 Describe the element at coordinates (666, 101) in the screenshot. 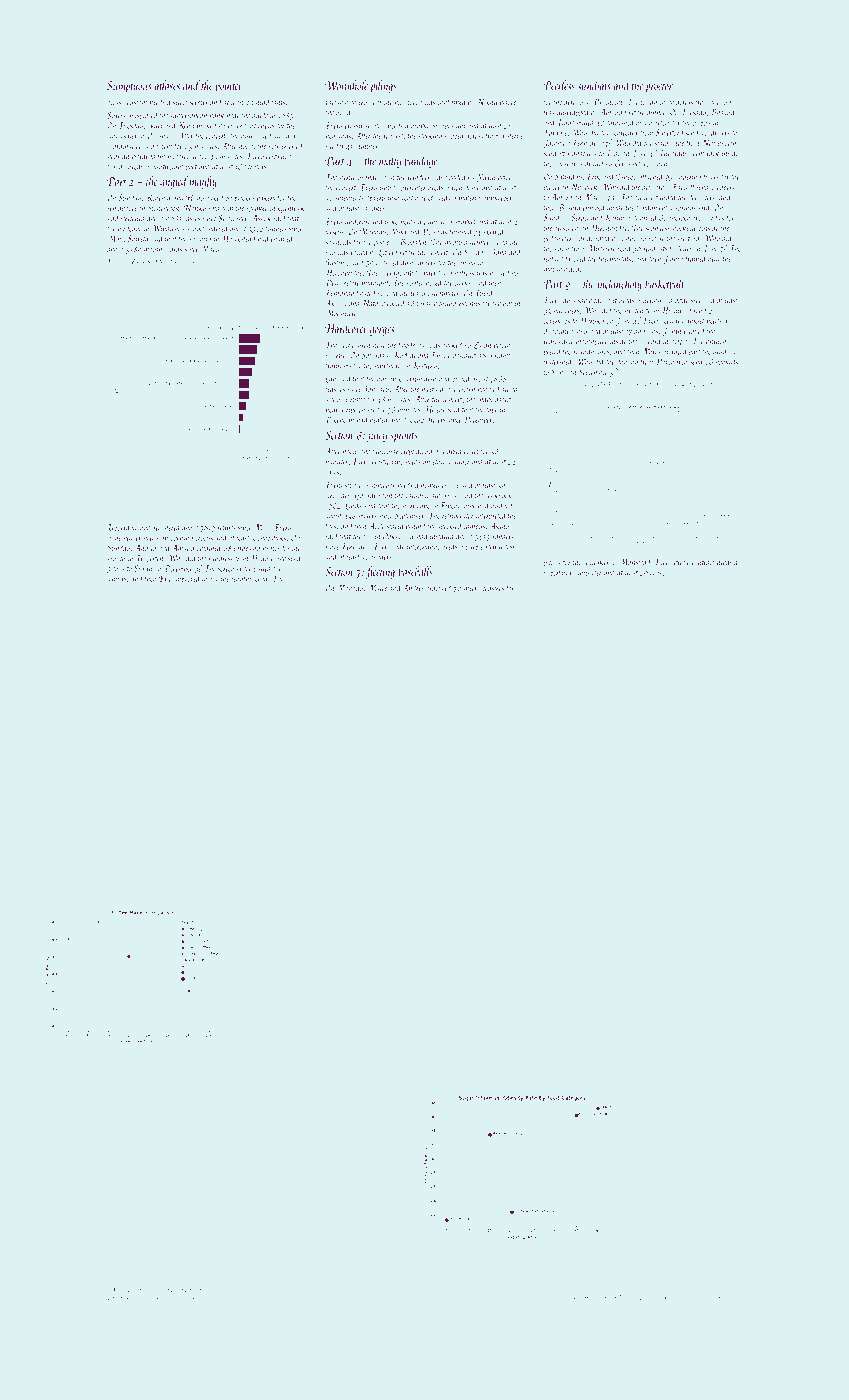

I see `collie` at that location.
